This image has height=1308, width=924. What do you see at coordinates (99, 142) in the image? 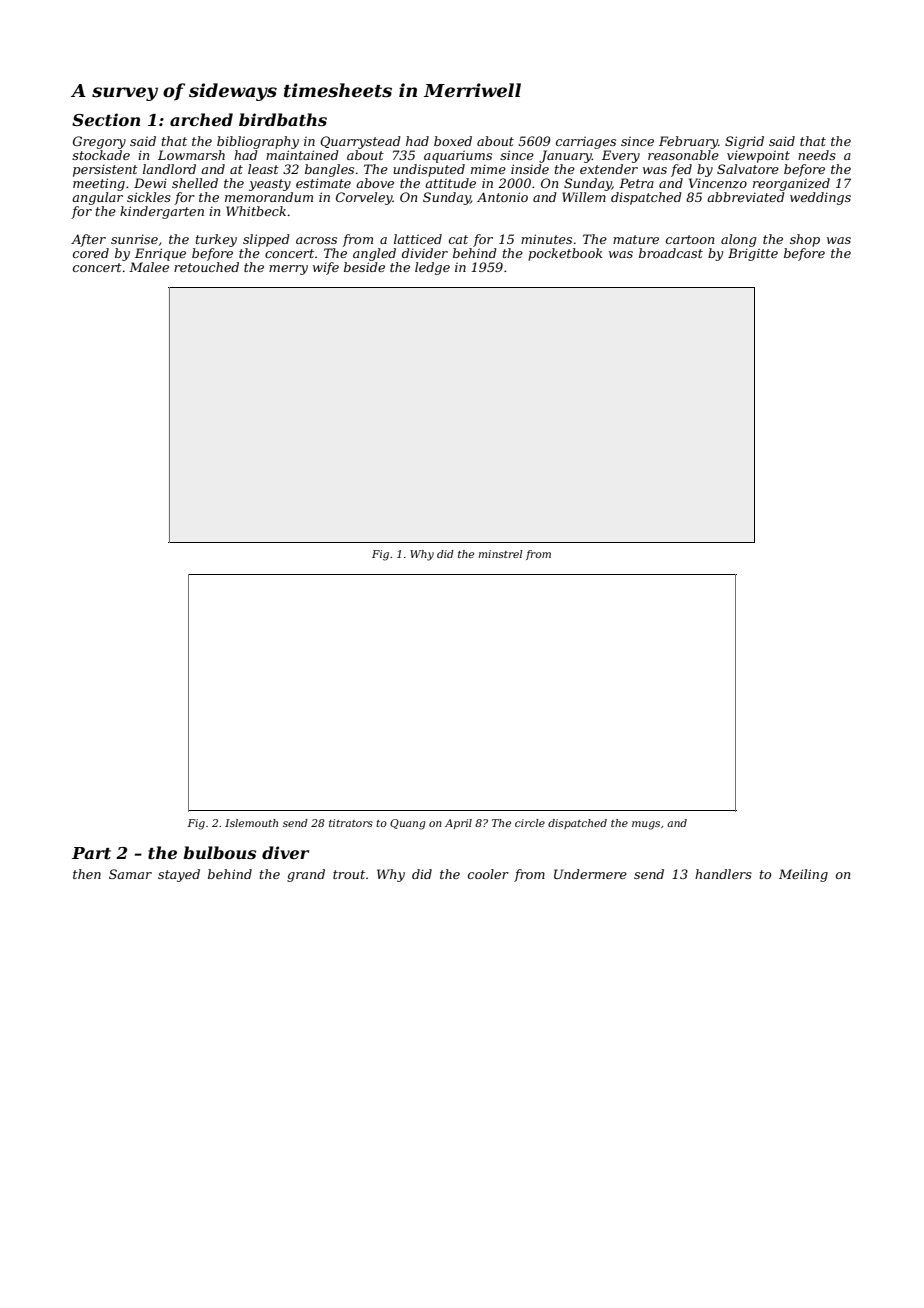
I see `Gregory` at bounding box center [99, 142].
